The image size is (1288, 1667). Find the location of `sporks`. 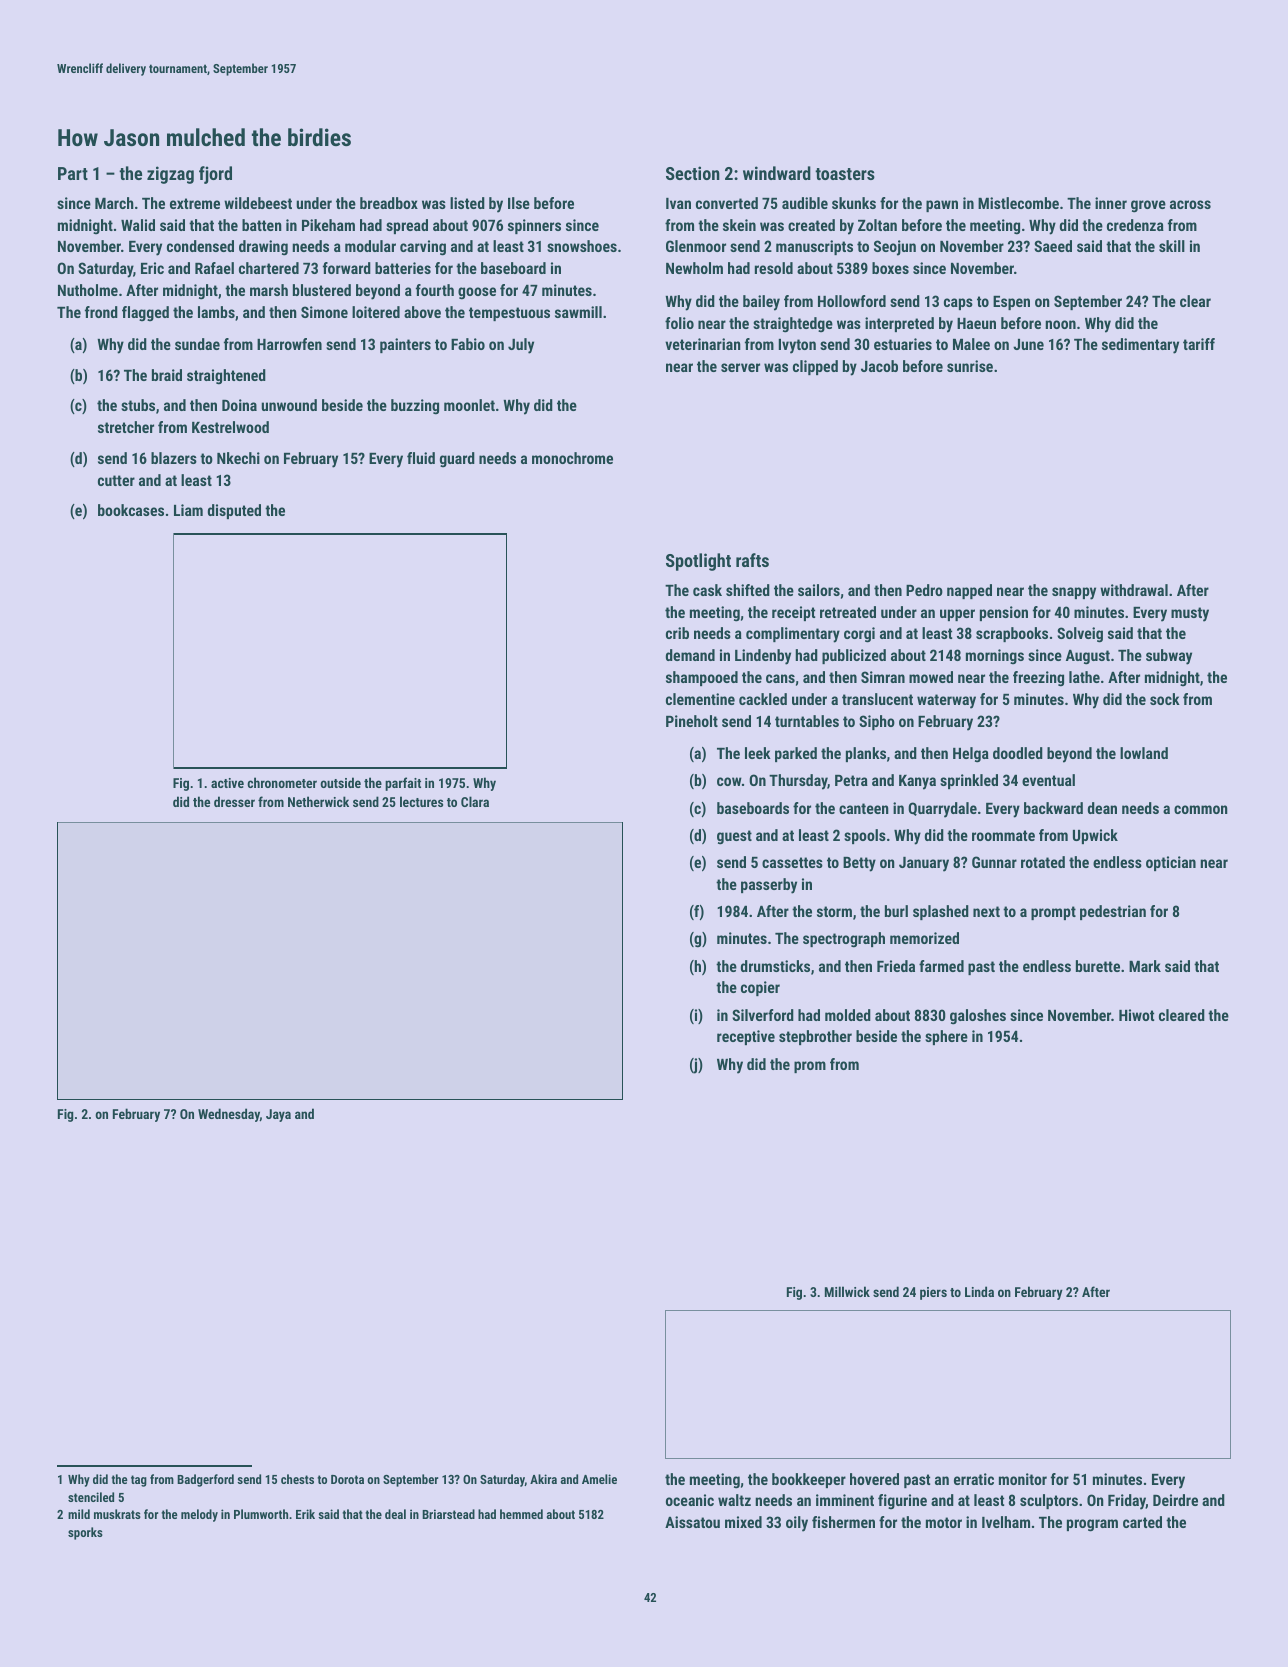

sporks is located at coordinates (85, 1533).
